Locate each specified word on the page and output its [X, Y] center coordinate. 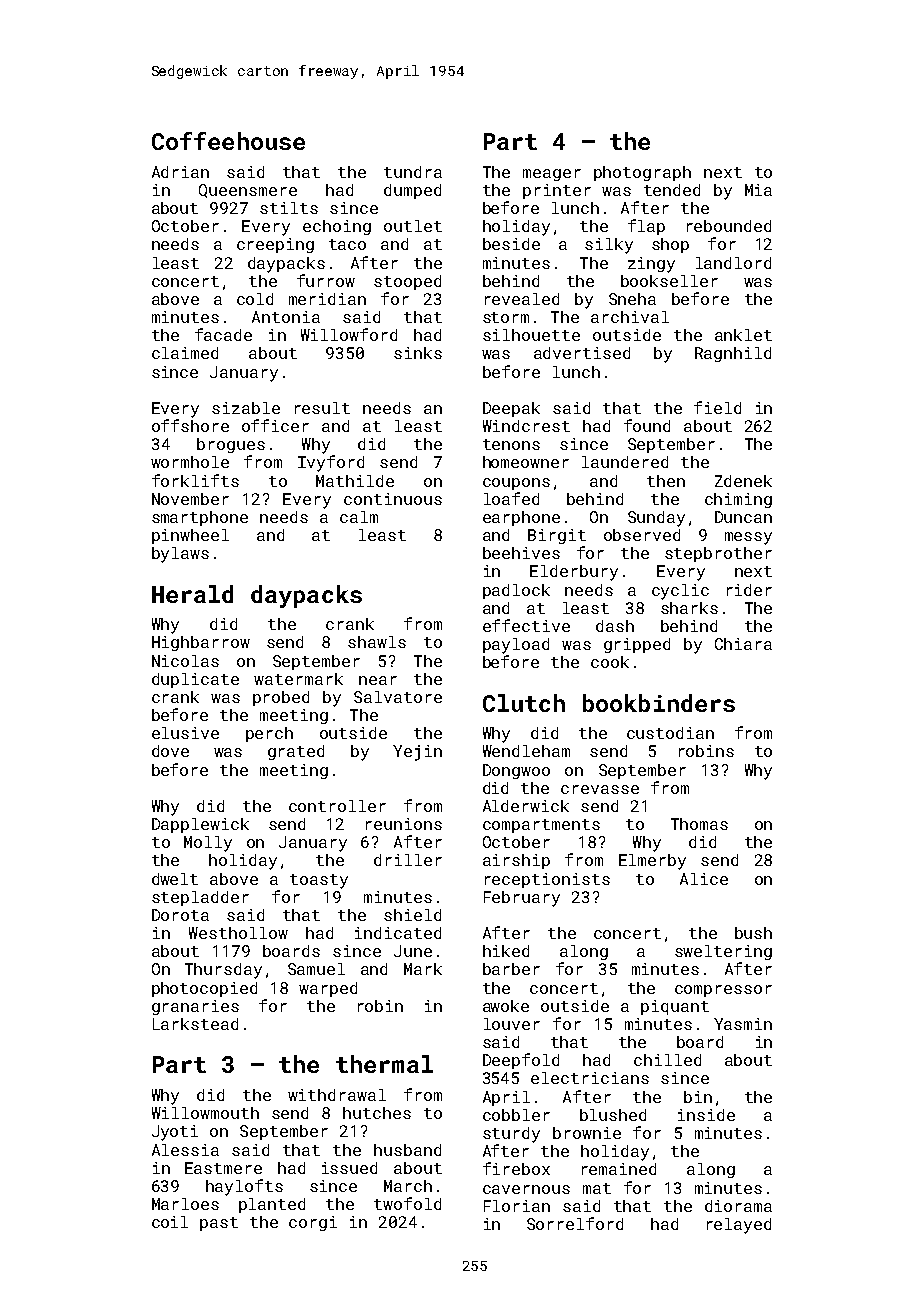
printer [557, 191]
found [647, 425]
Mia [758, 190]
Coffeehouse [228, 141]
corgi [313, 1223]
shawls [377, 642]
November [190, 499]
